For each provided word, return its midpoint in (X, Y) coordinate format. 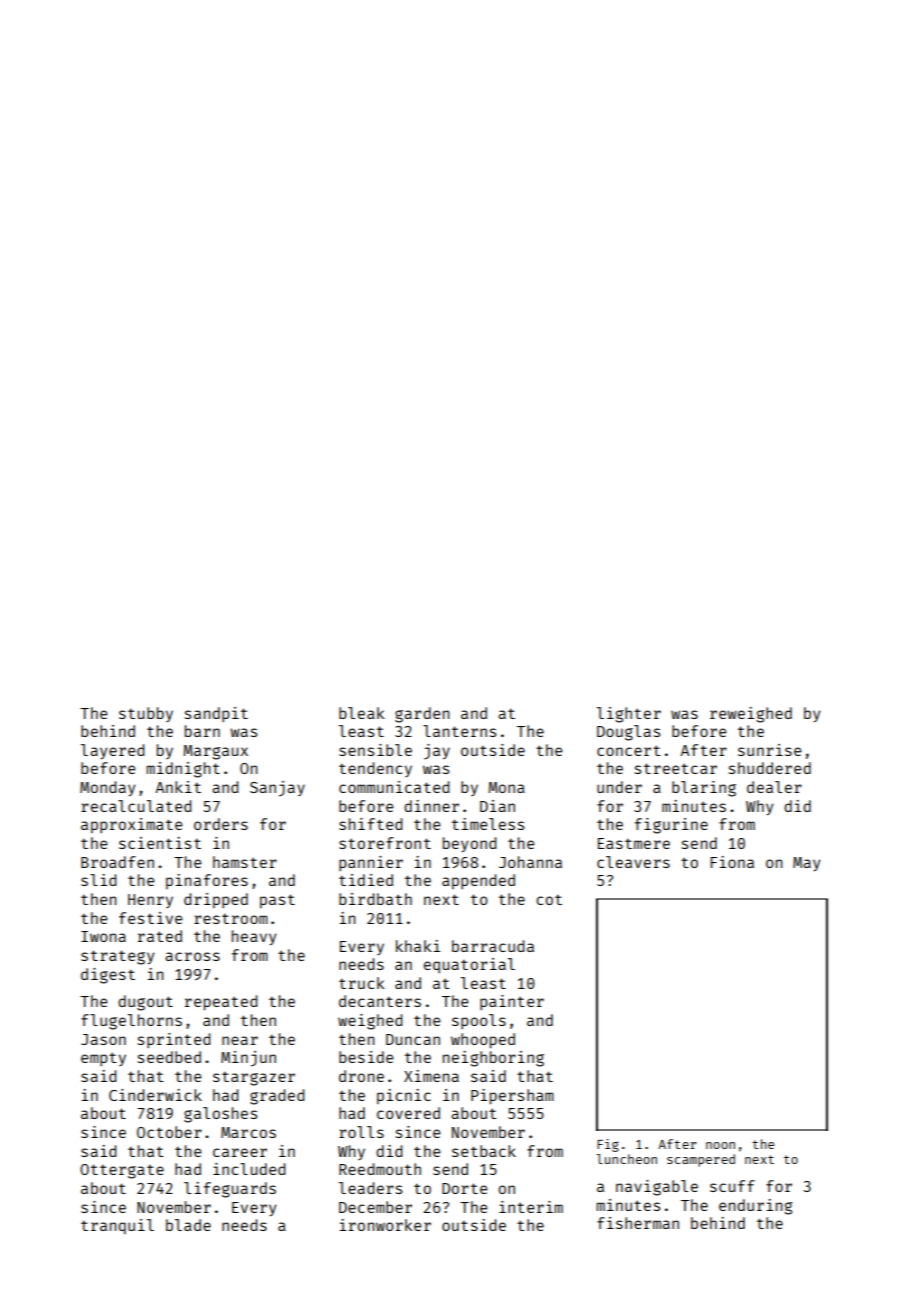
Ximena (431, 1076)
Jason (103, 1039)
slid (99, 880)
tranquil (117, 1226)
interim (531, 1207)
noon (720, 1145)
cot (549, 899)
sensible (375, 750)
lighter (629, 715)
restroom (231, 918)
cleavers (633, 862)
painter (512, 1002)
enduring (755, 1207)
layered (113, 751)
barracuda (493, 946)
